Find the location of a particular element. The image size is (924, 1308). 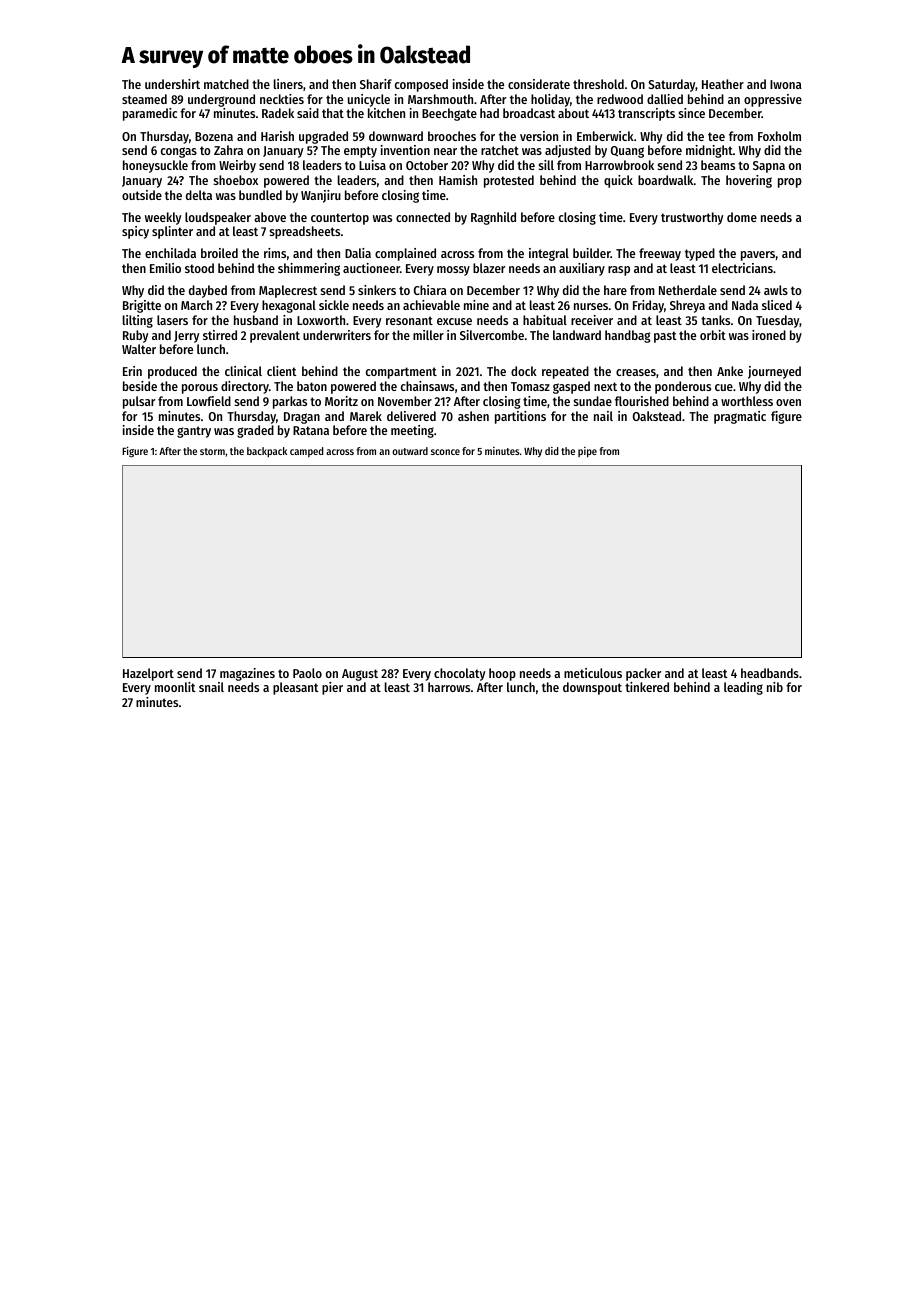

camped is located at coordinates (307, 452).
